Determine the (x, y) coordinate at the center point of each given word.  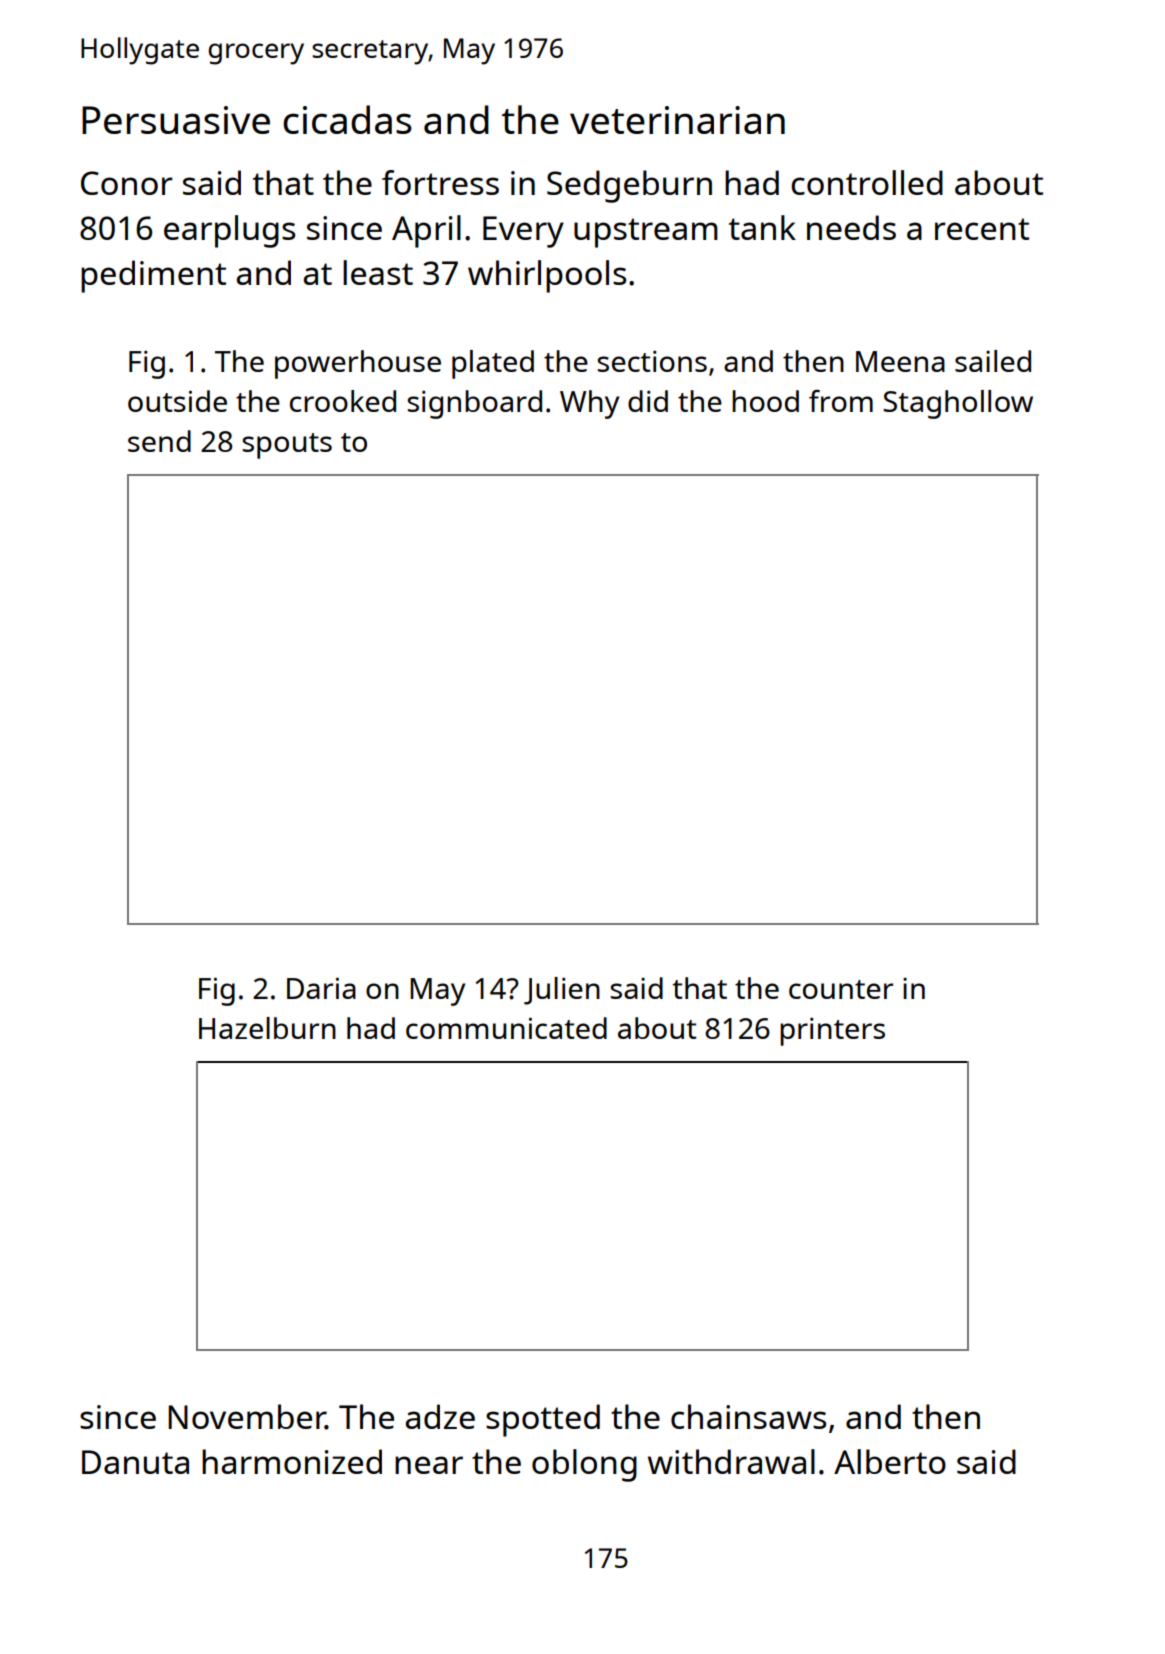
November (247, 1417)
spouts (287, 446)
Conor (127, 183)
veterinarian (677, 120)
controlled (867, 182)
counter (841, 989)
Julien (562, 991)
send (159, 441)
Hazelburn (267, 1028)
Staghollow (958, 404)
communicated (506, 1028)
